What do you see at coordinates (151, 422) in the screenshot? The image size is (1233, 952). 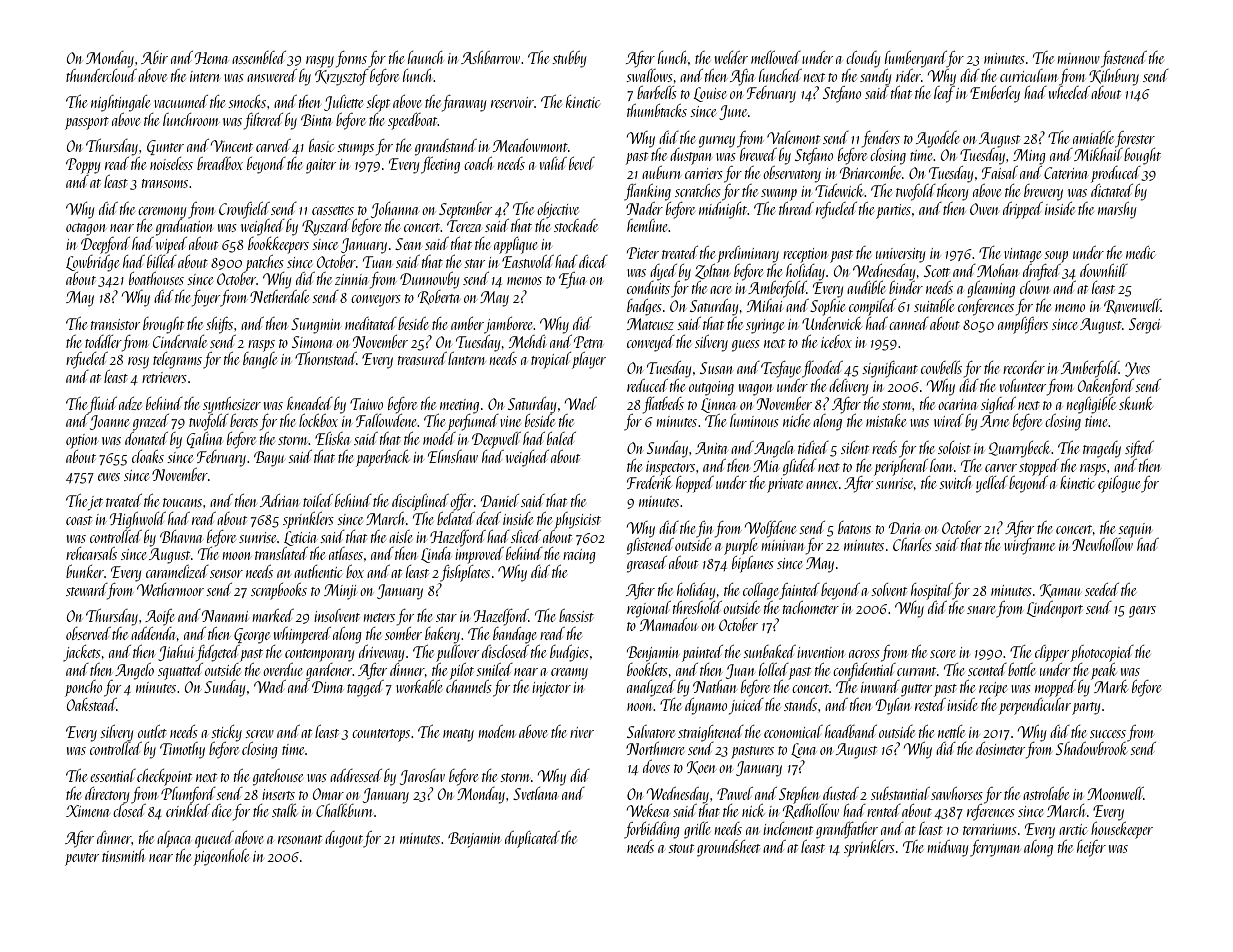 I see `grazed` at bounding box center [151, 422].
